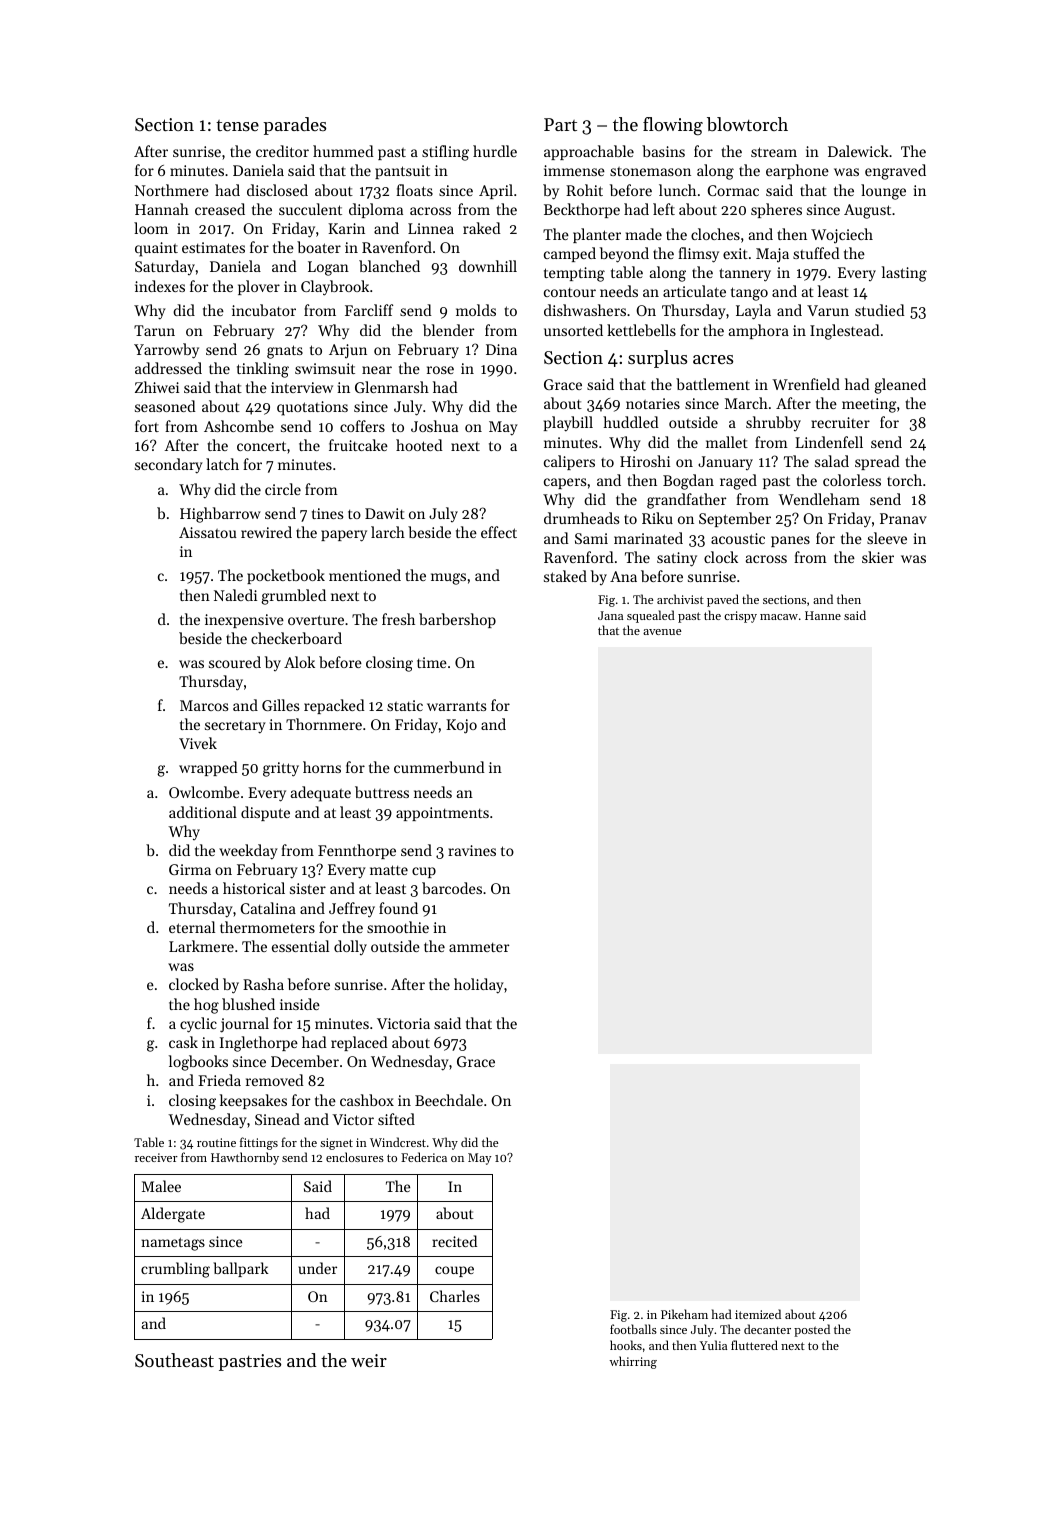 The height and width of the document is (1536, 1061). I want to click on Hanne, so click(823, 615).
